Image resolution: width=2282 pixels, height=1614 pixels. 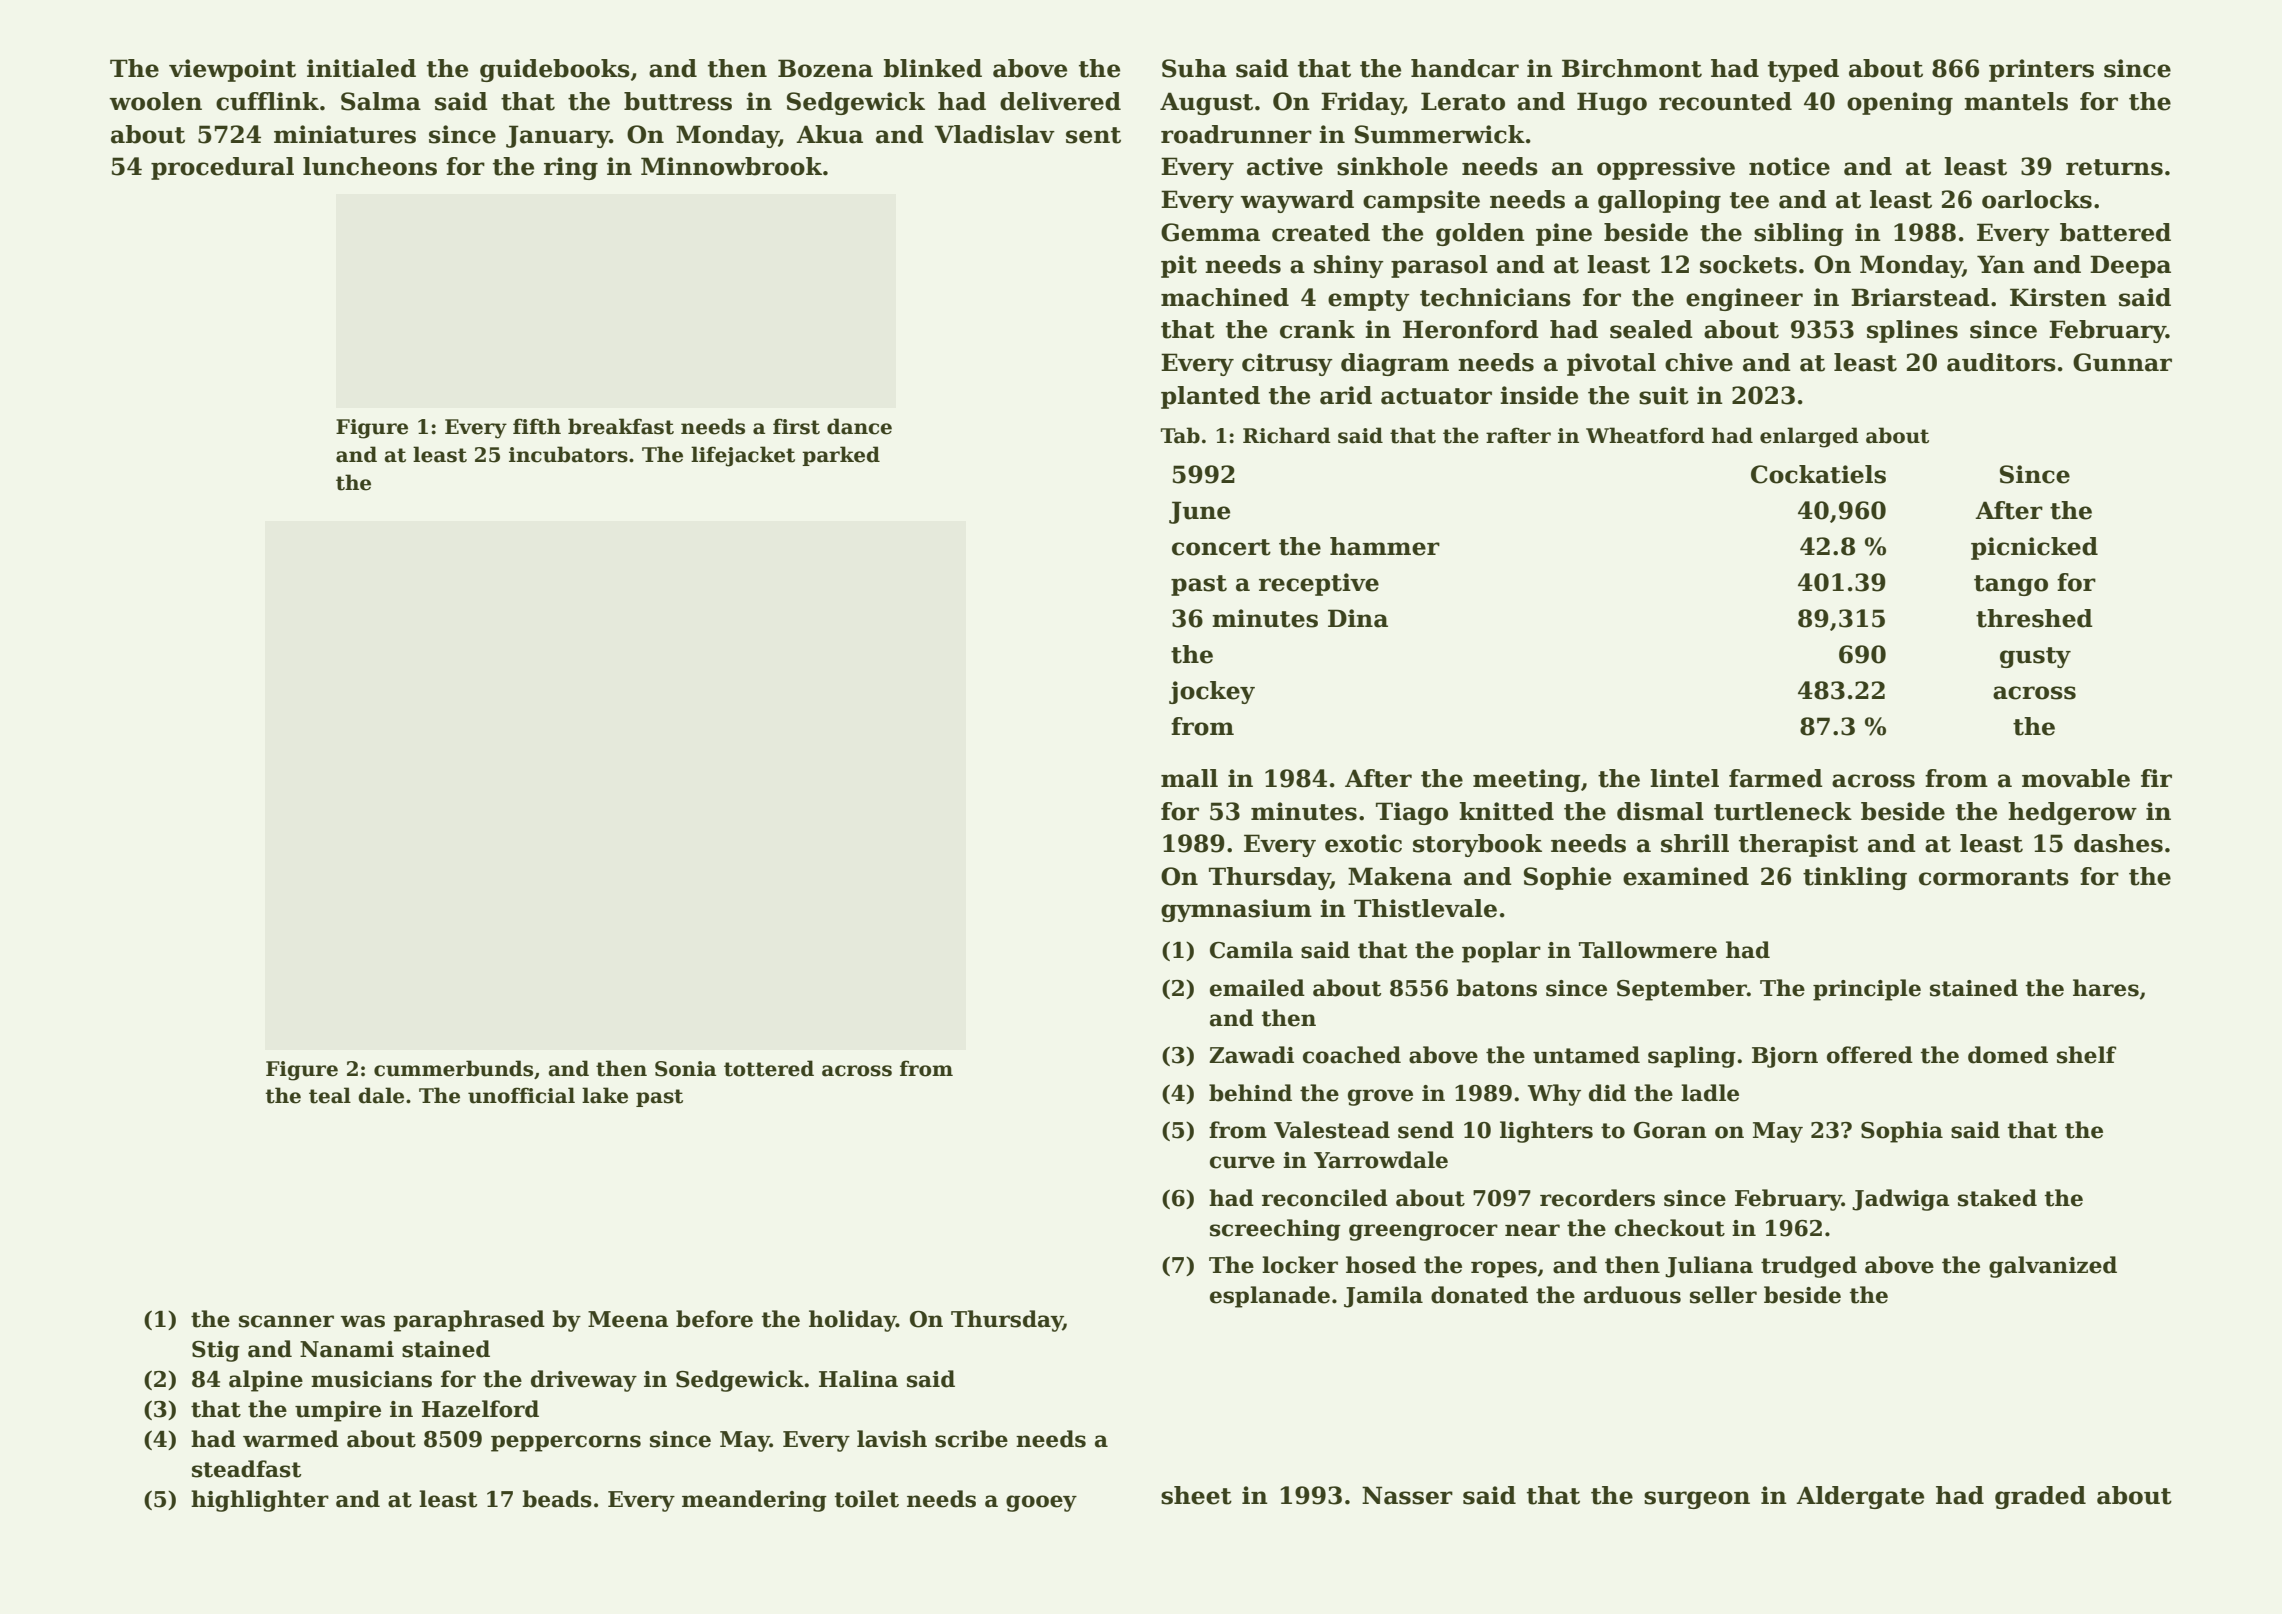 What do you see at coordinates (685, 1069) in the page?
I see `Sonia` at bounding box center [685, 1069].
